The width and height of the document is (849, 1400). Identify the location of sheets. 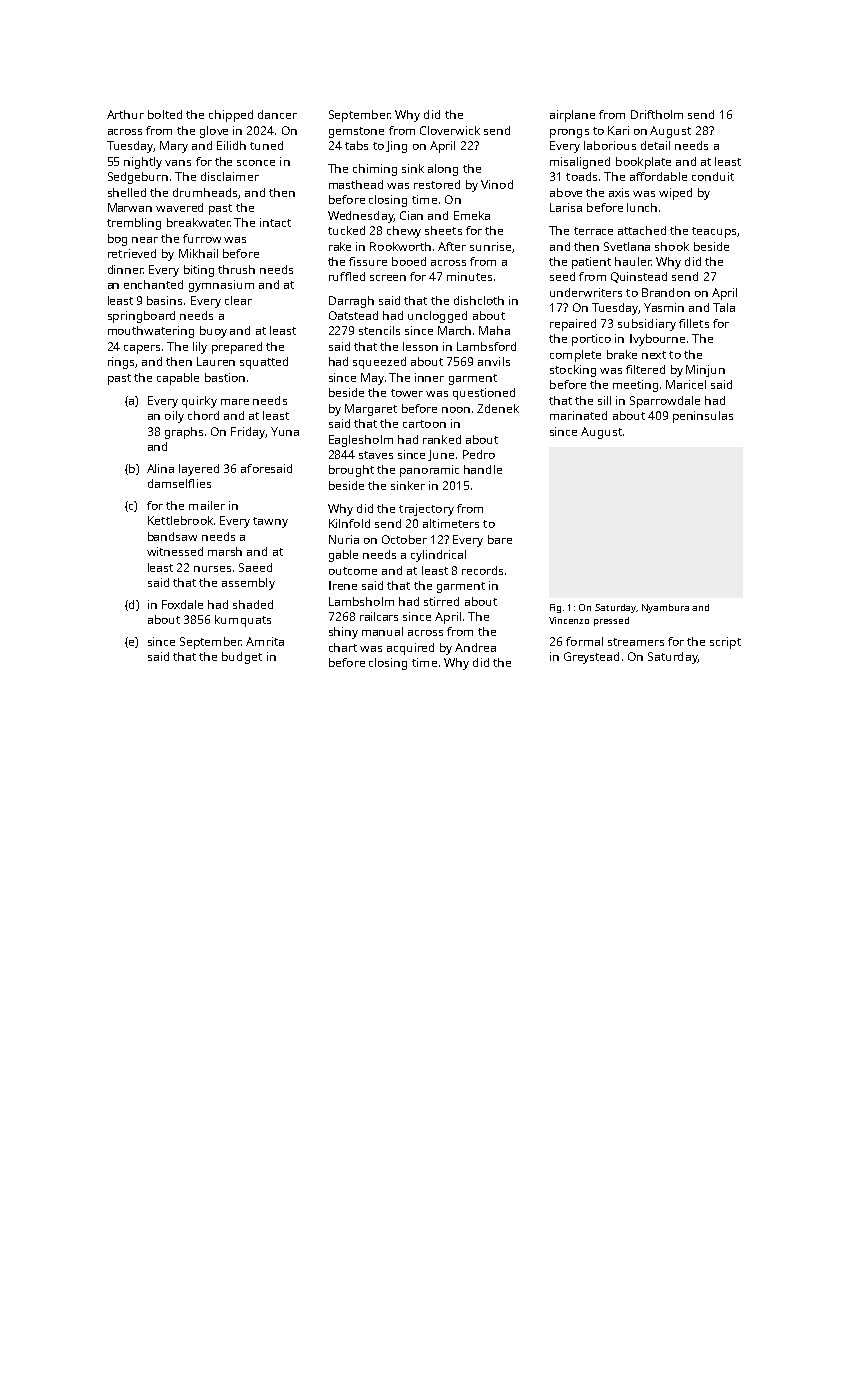
(443, 230).
